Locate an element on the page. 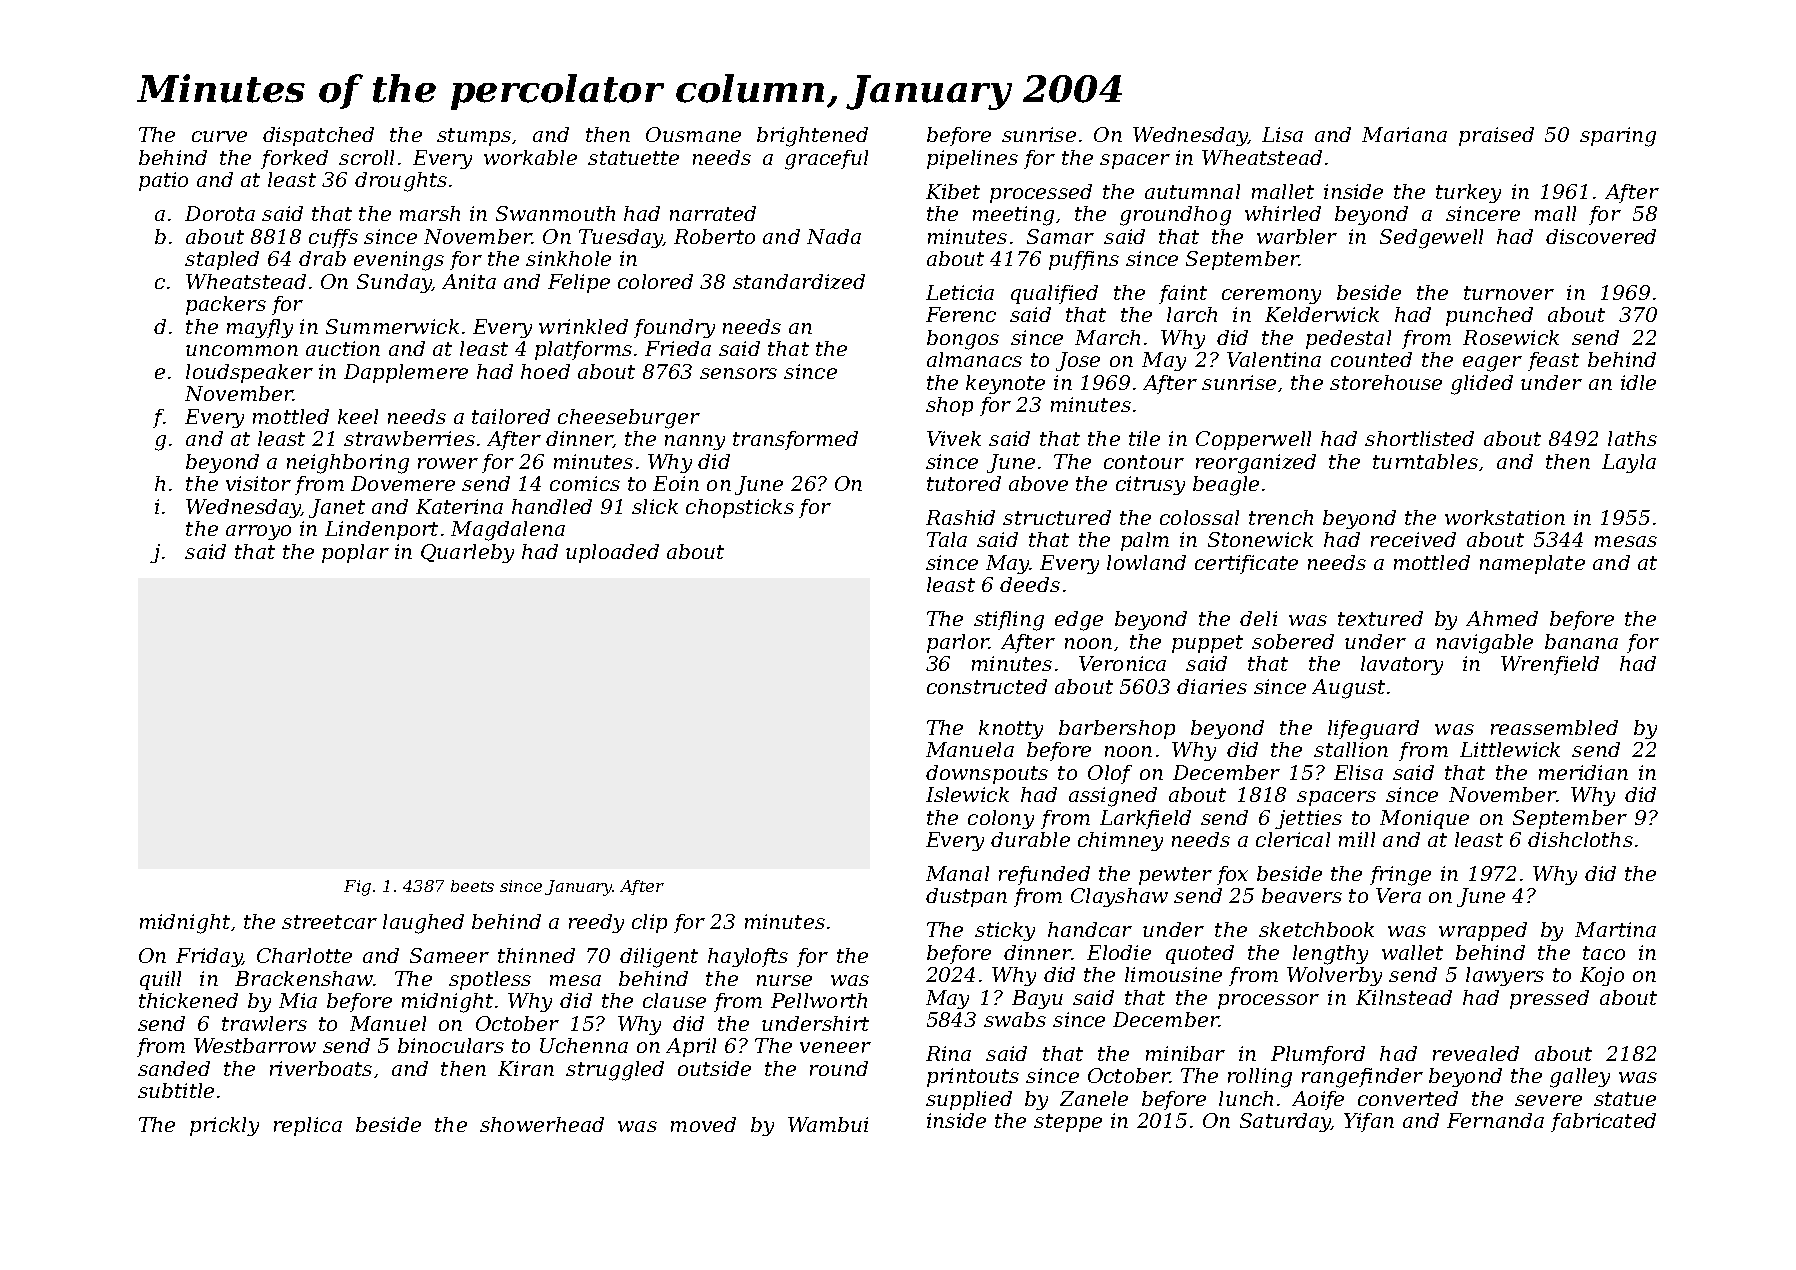  textured is located at coordinates (1380, 618).
